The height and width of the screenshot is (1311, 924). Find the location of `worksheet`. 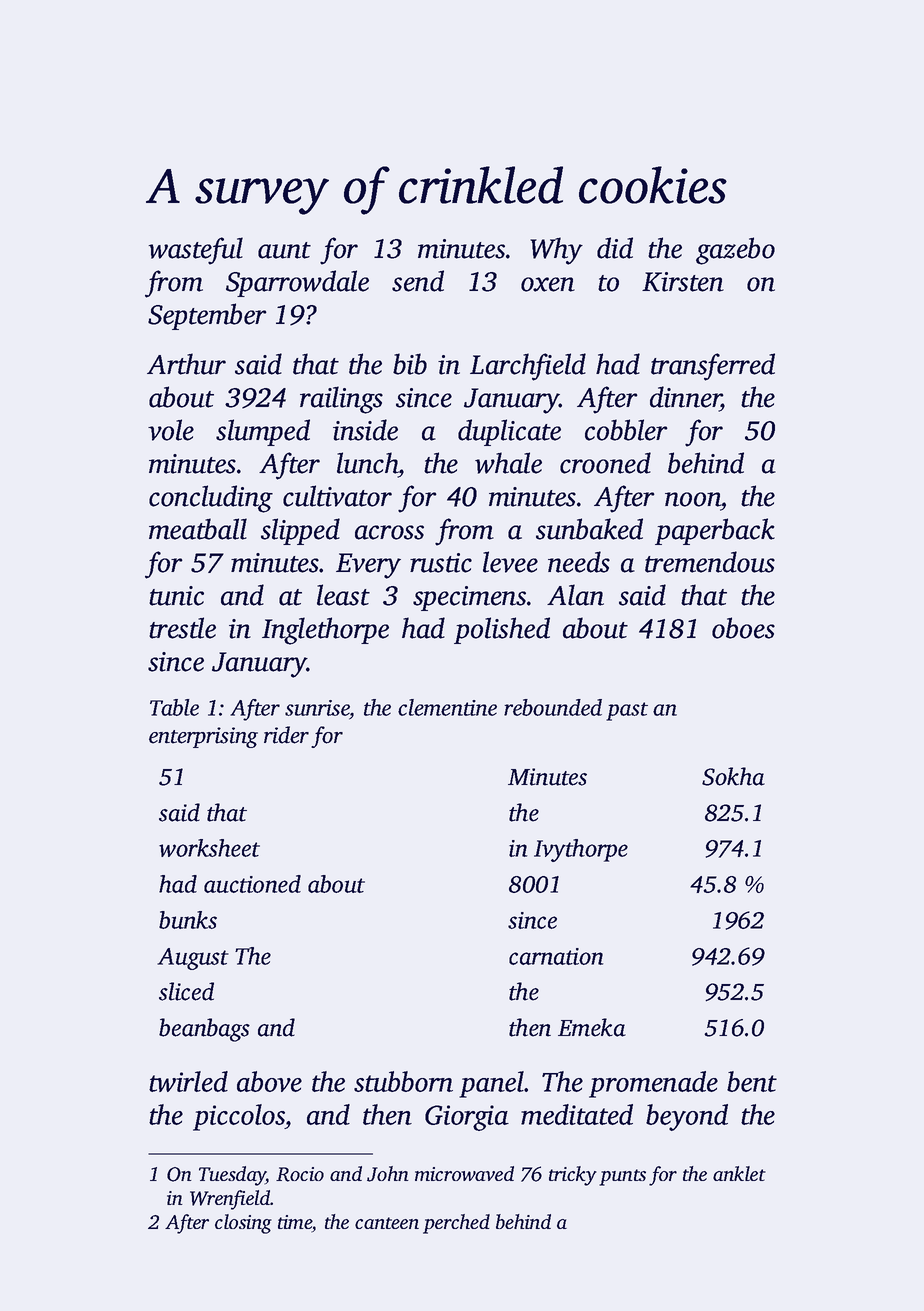

worksheet is located at coordinates (209, 848).
